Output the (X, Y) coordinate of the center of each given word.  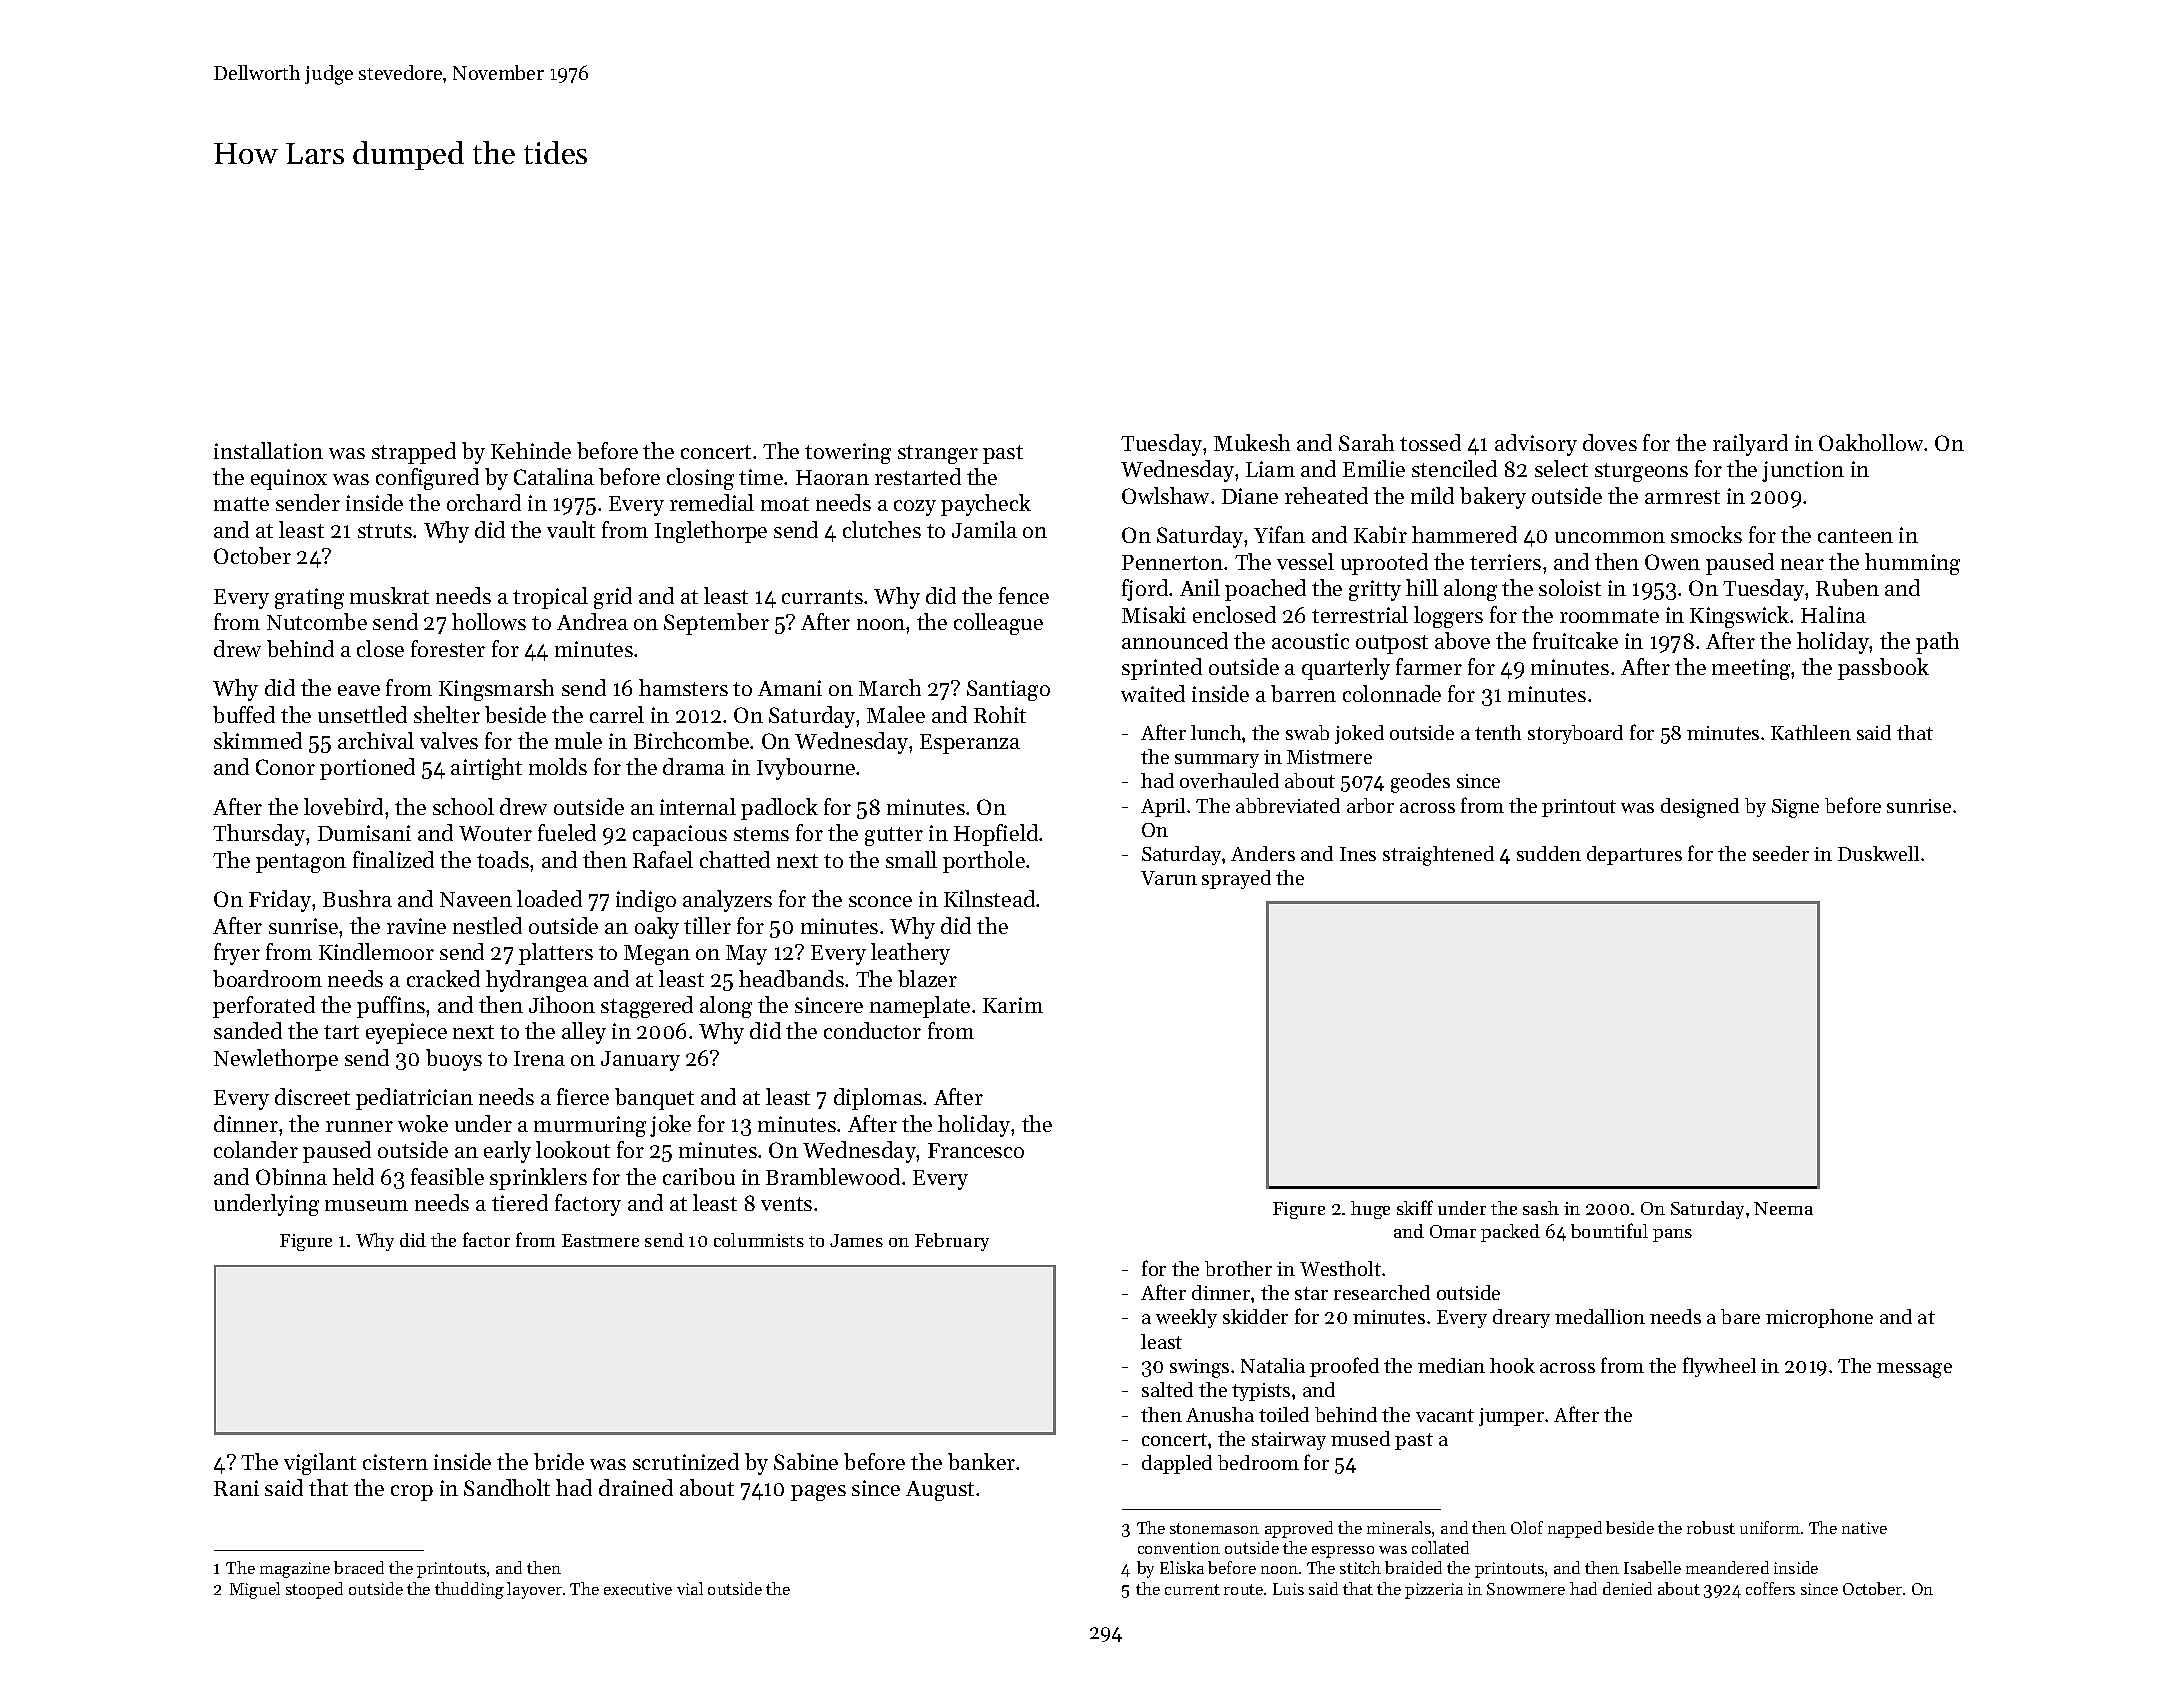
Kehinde (531, 450)
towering (848, 453)
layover (534, 1590)
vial (690, 1588)
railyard (1750, 445)
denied (1627, 1588)
